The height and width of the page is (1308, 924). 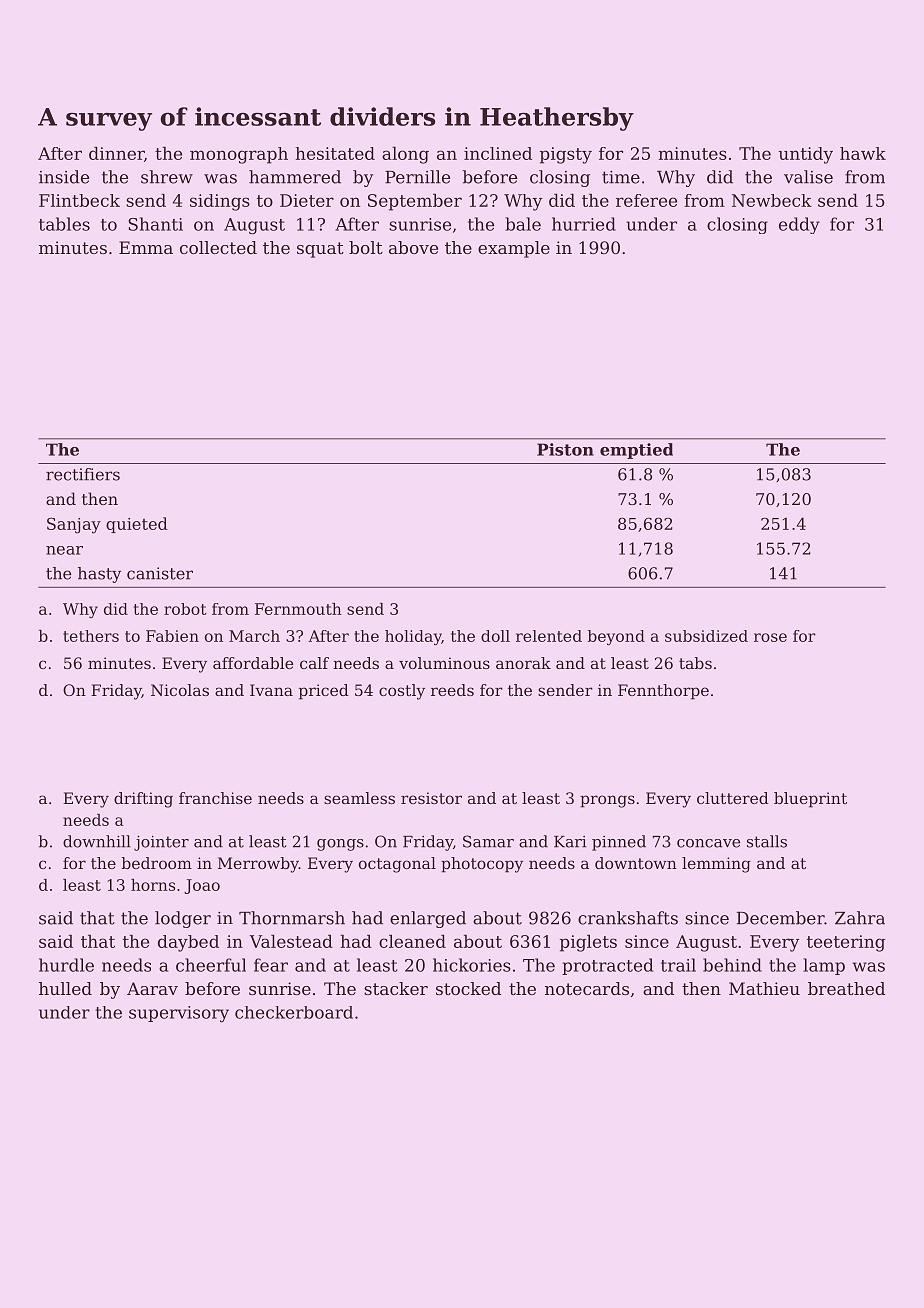 What do you see at coordinates (415, 202) in the page?
I see `September` at bounding box center [415, 202].
